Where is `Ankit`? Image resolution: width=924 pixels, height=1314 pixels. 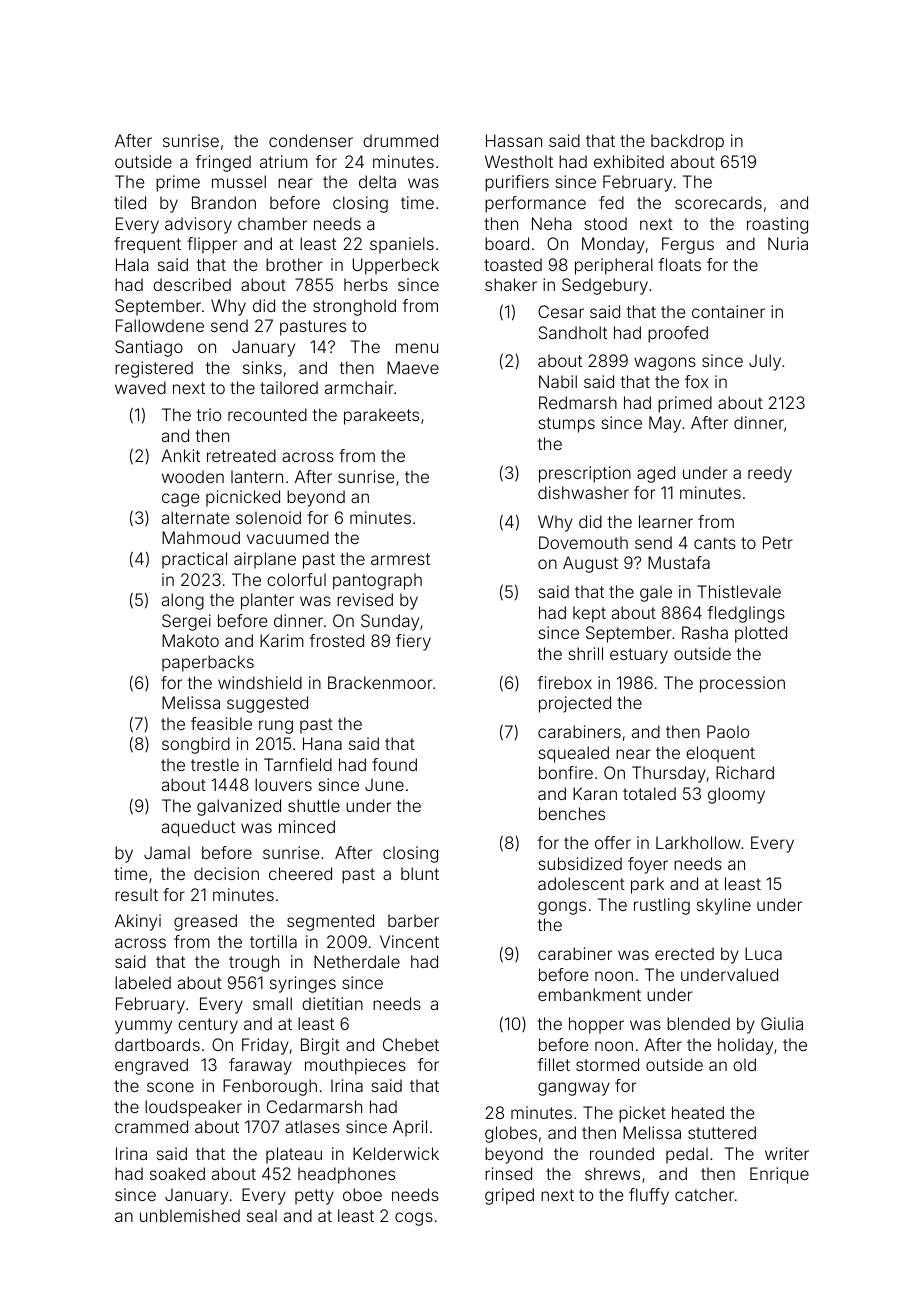 Ankit is located at coordinates (180, 455).
